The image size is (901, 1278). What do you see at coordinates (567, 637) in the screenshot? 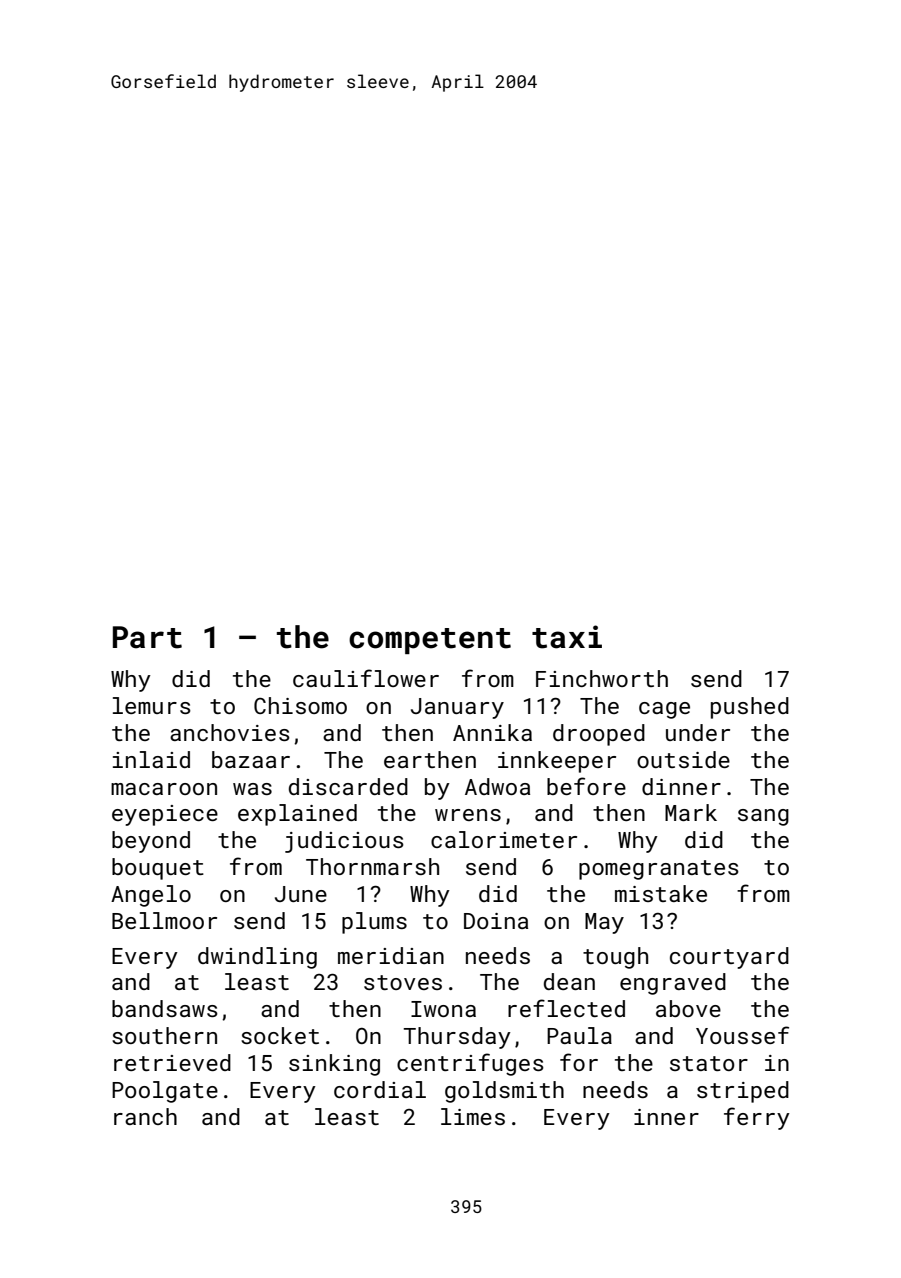
I see `taxi` at bounding box center [567, 637].
